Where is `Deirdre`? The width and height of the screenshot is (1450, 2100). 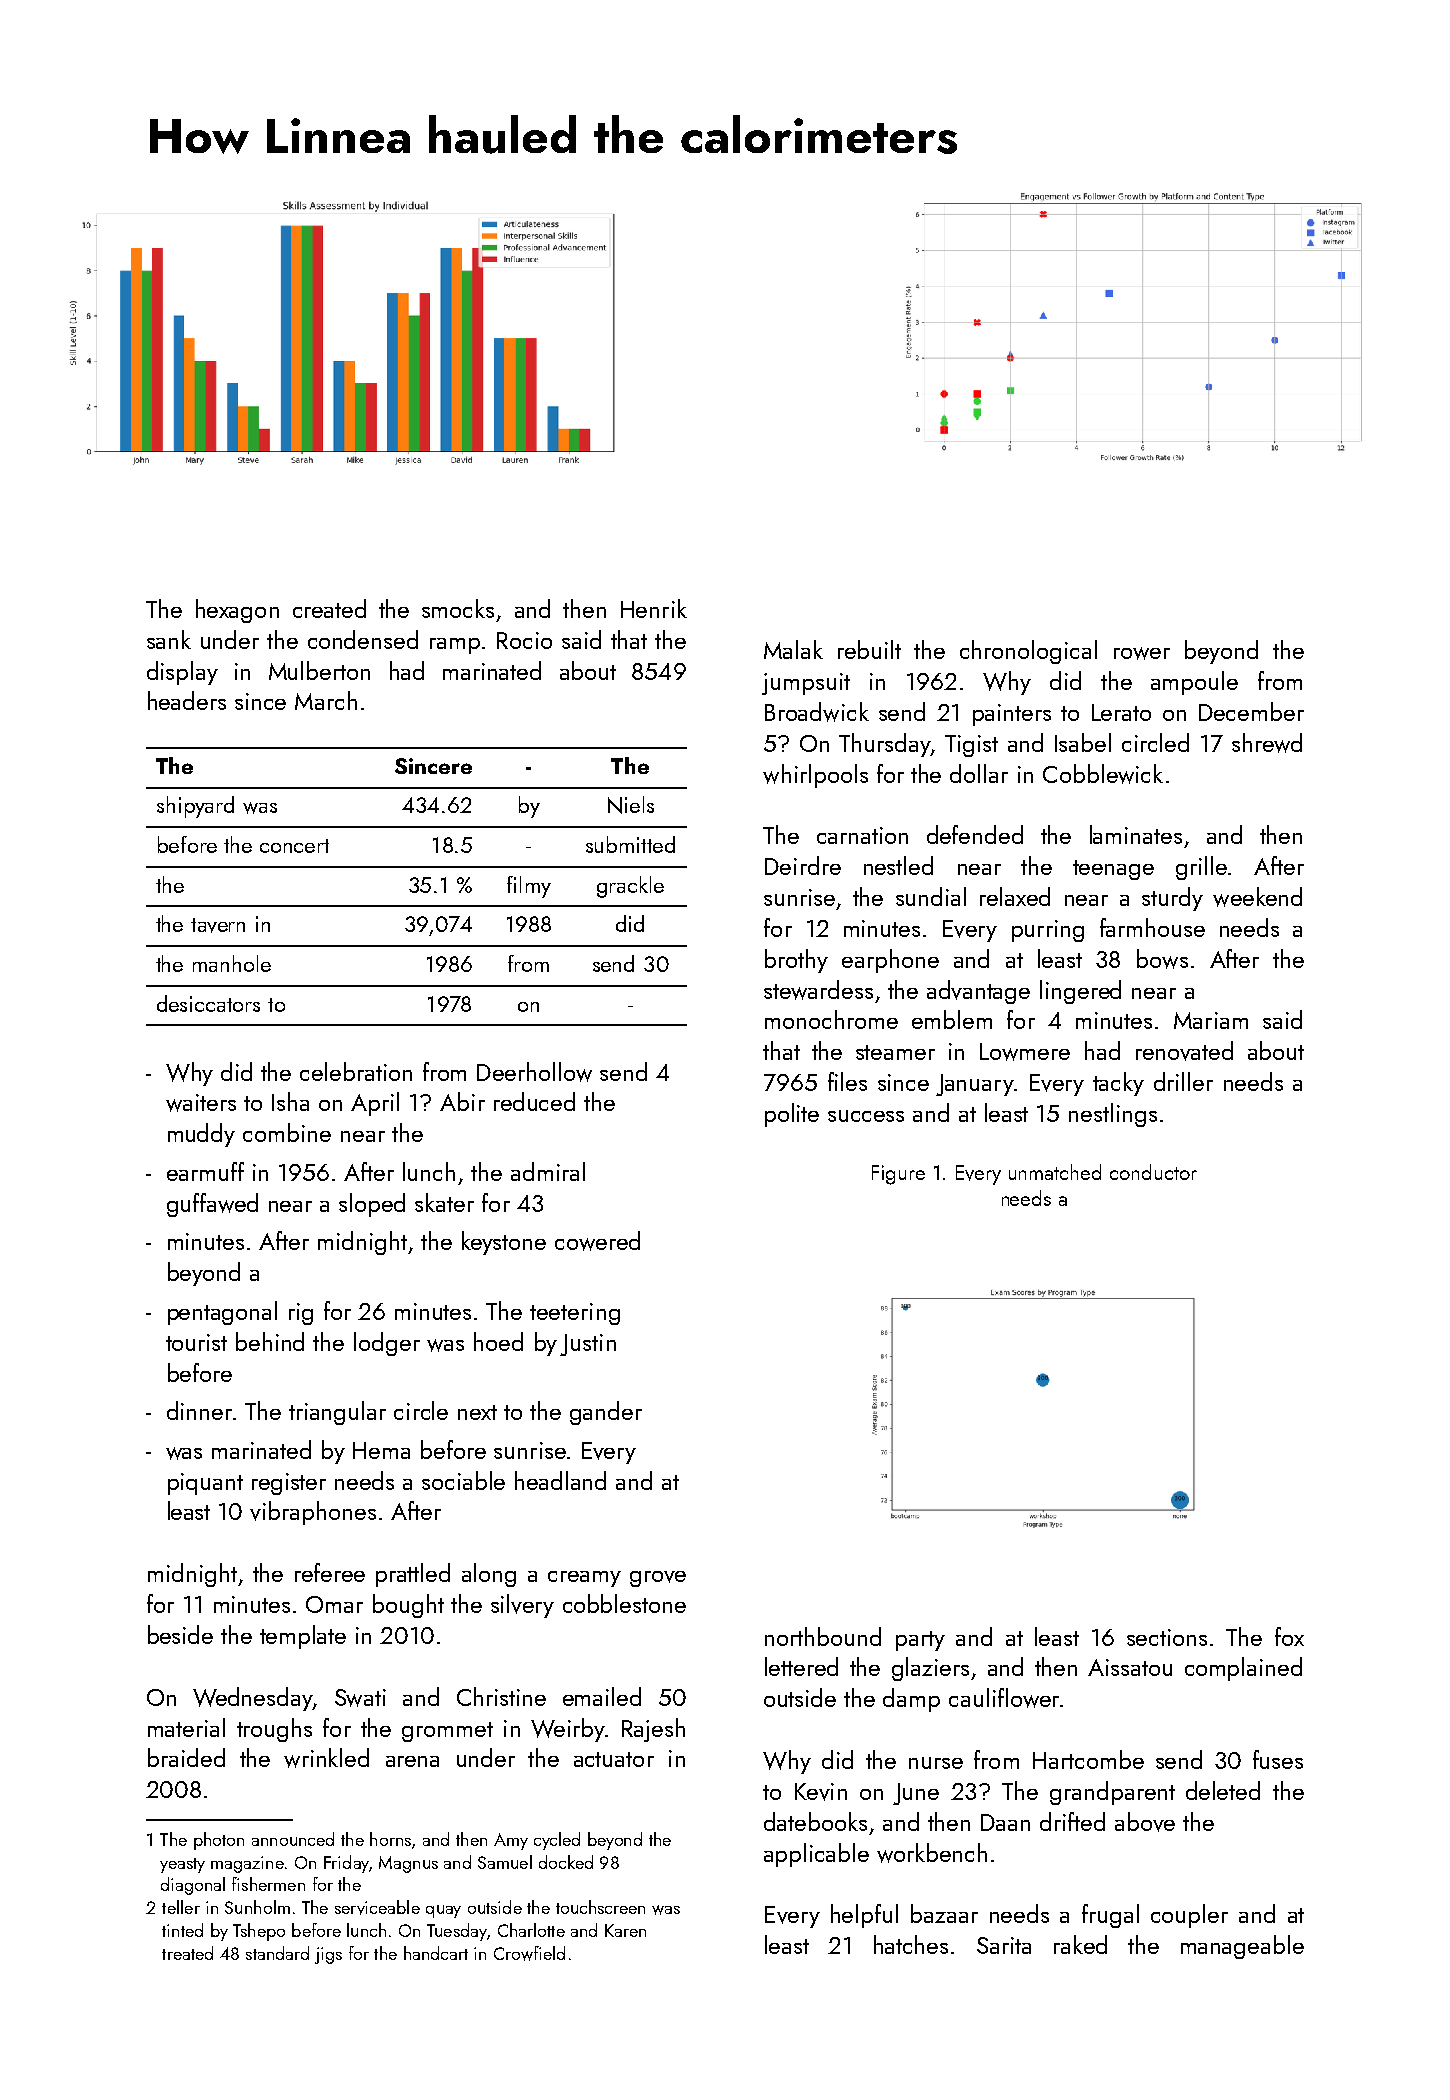 Deirdre is located at coordinates (803, 865).
